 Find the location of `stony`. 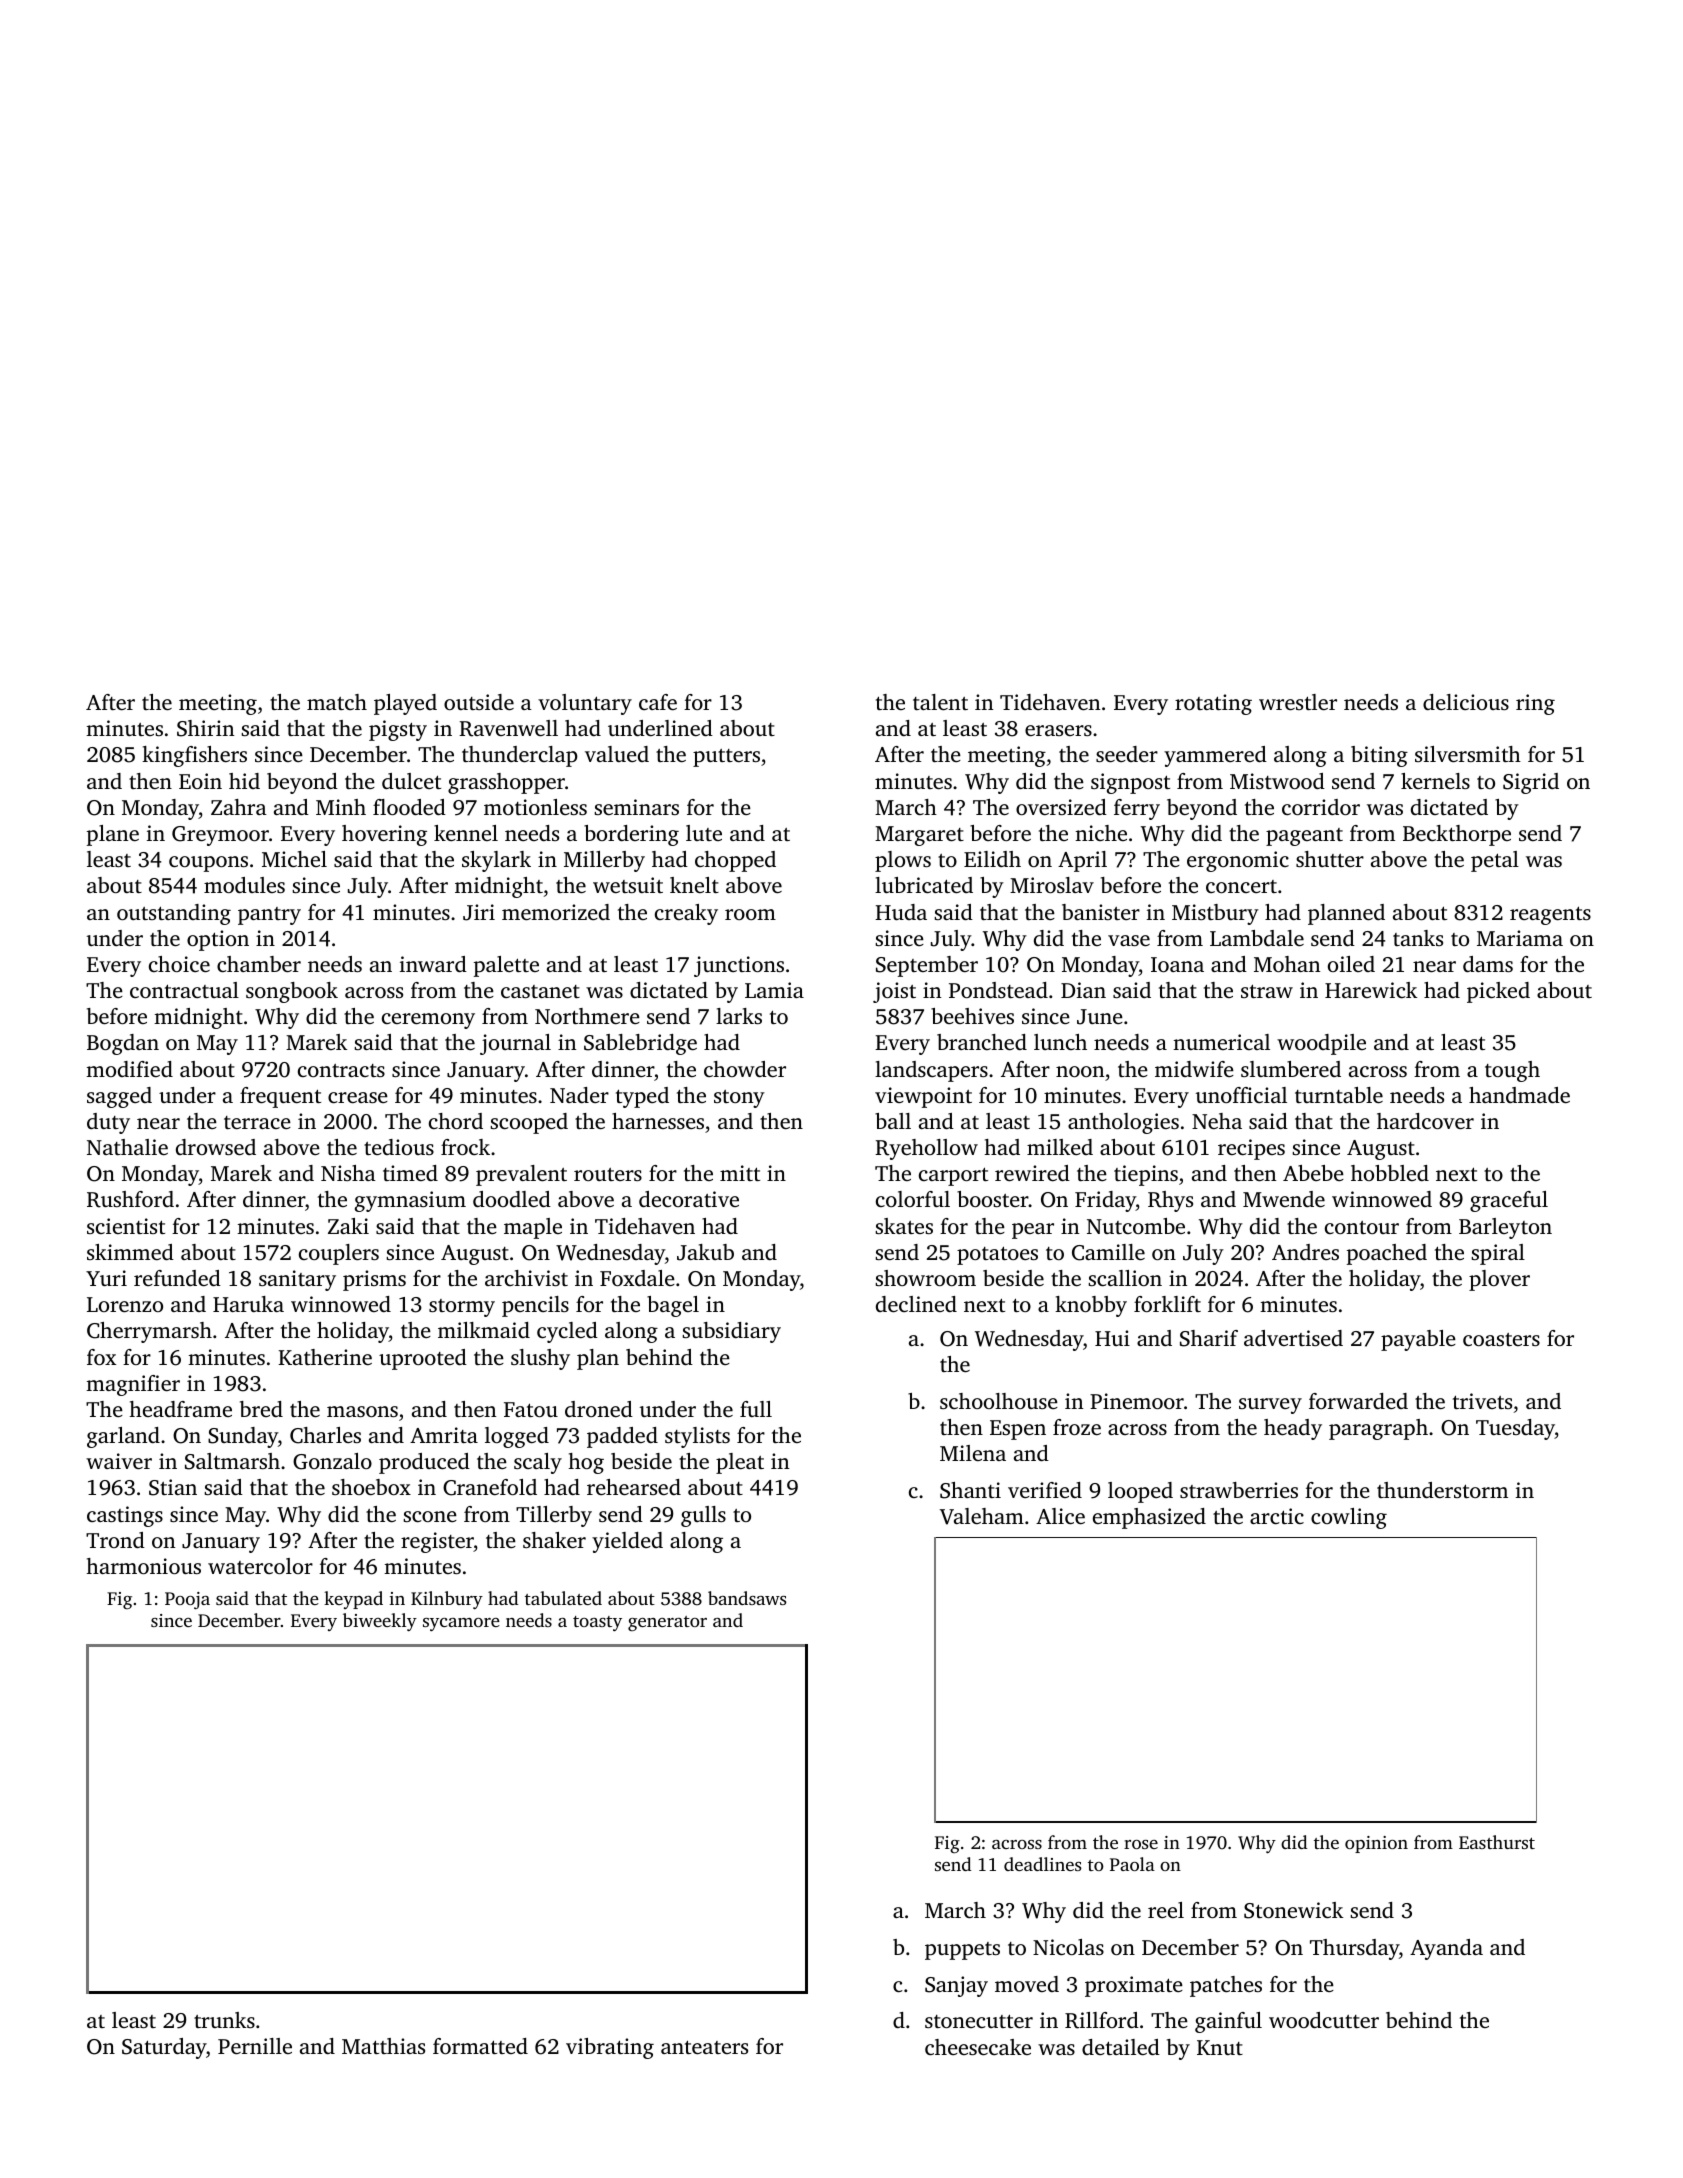

stony is located at coordinates (739, 1099).
